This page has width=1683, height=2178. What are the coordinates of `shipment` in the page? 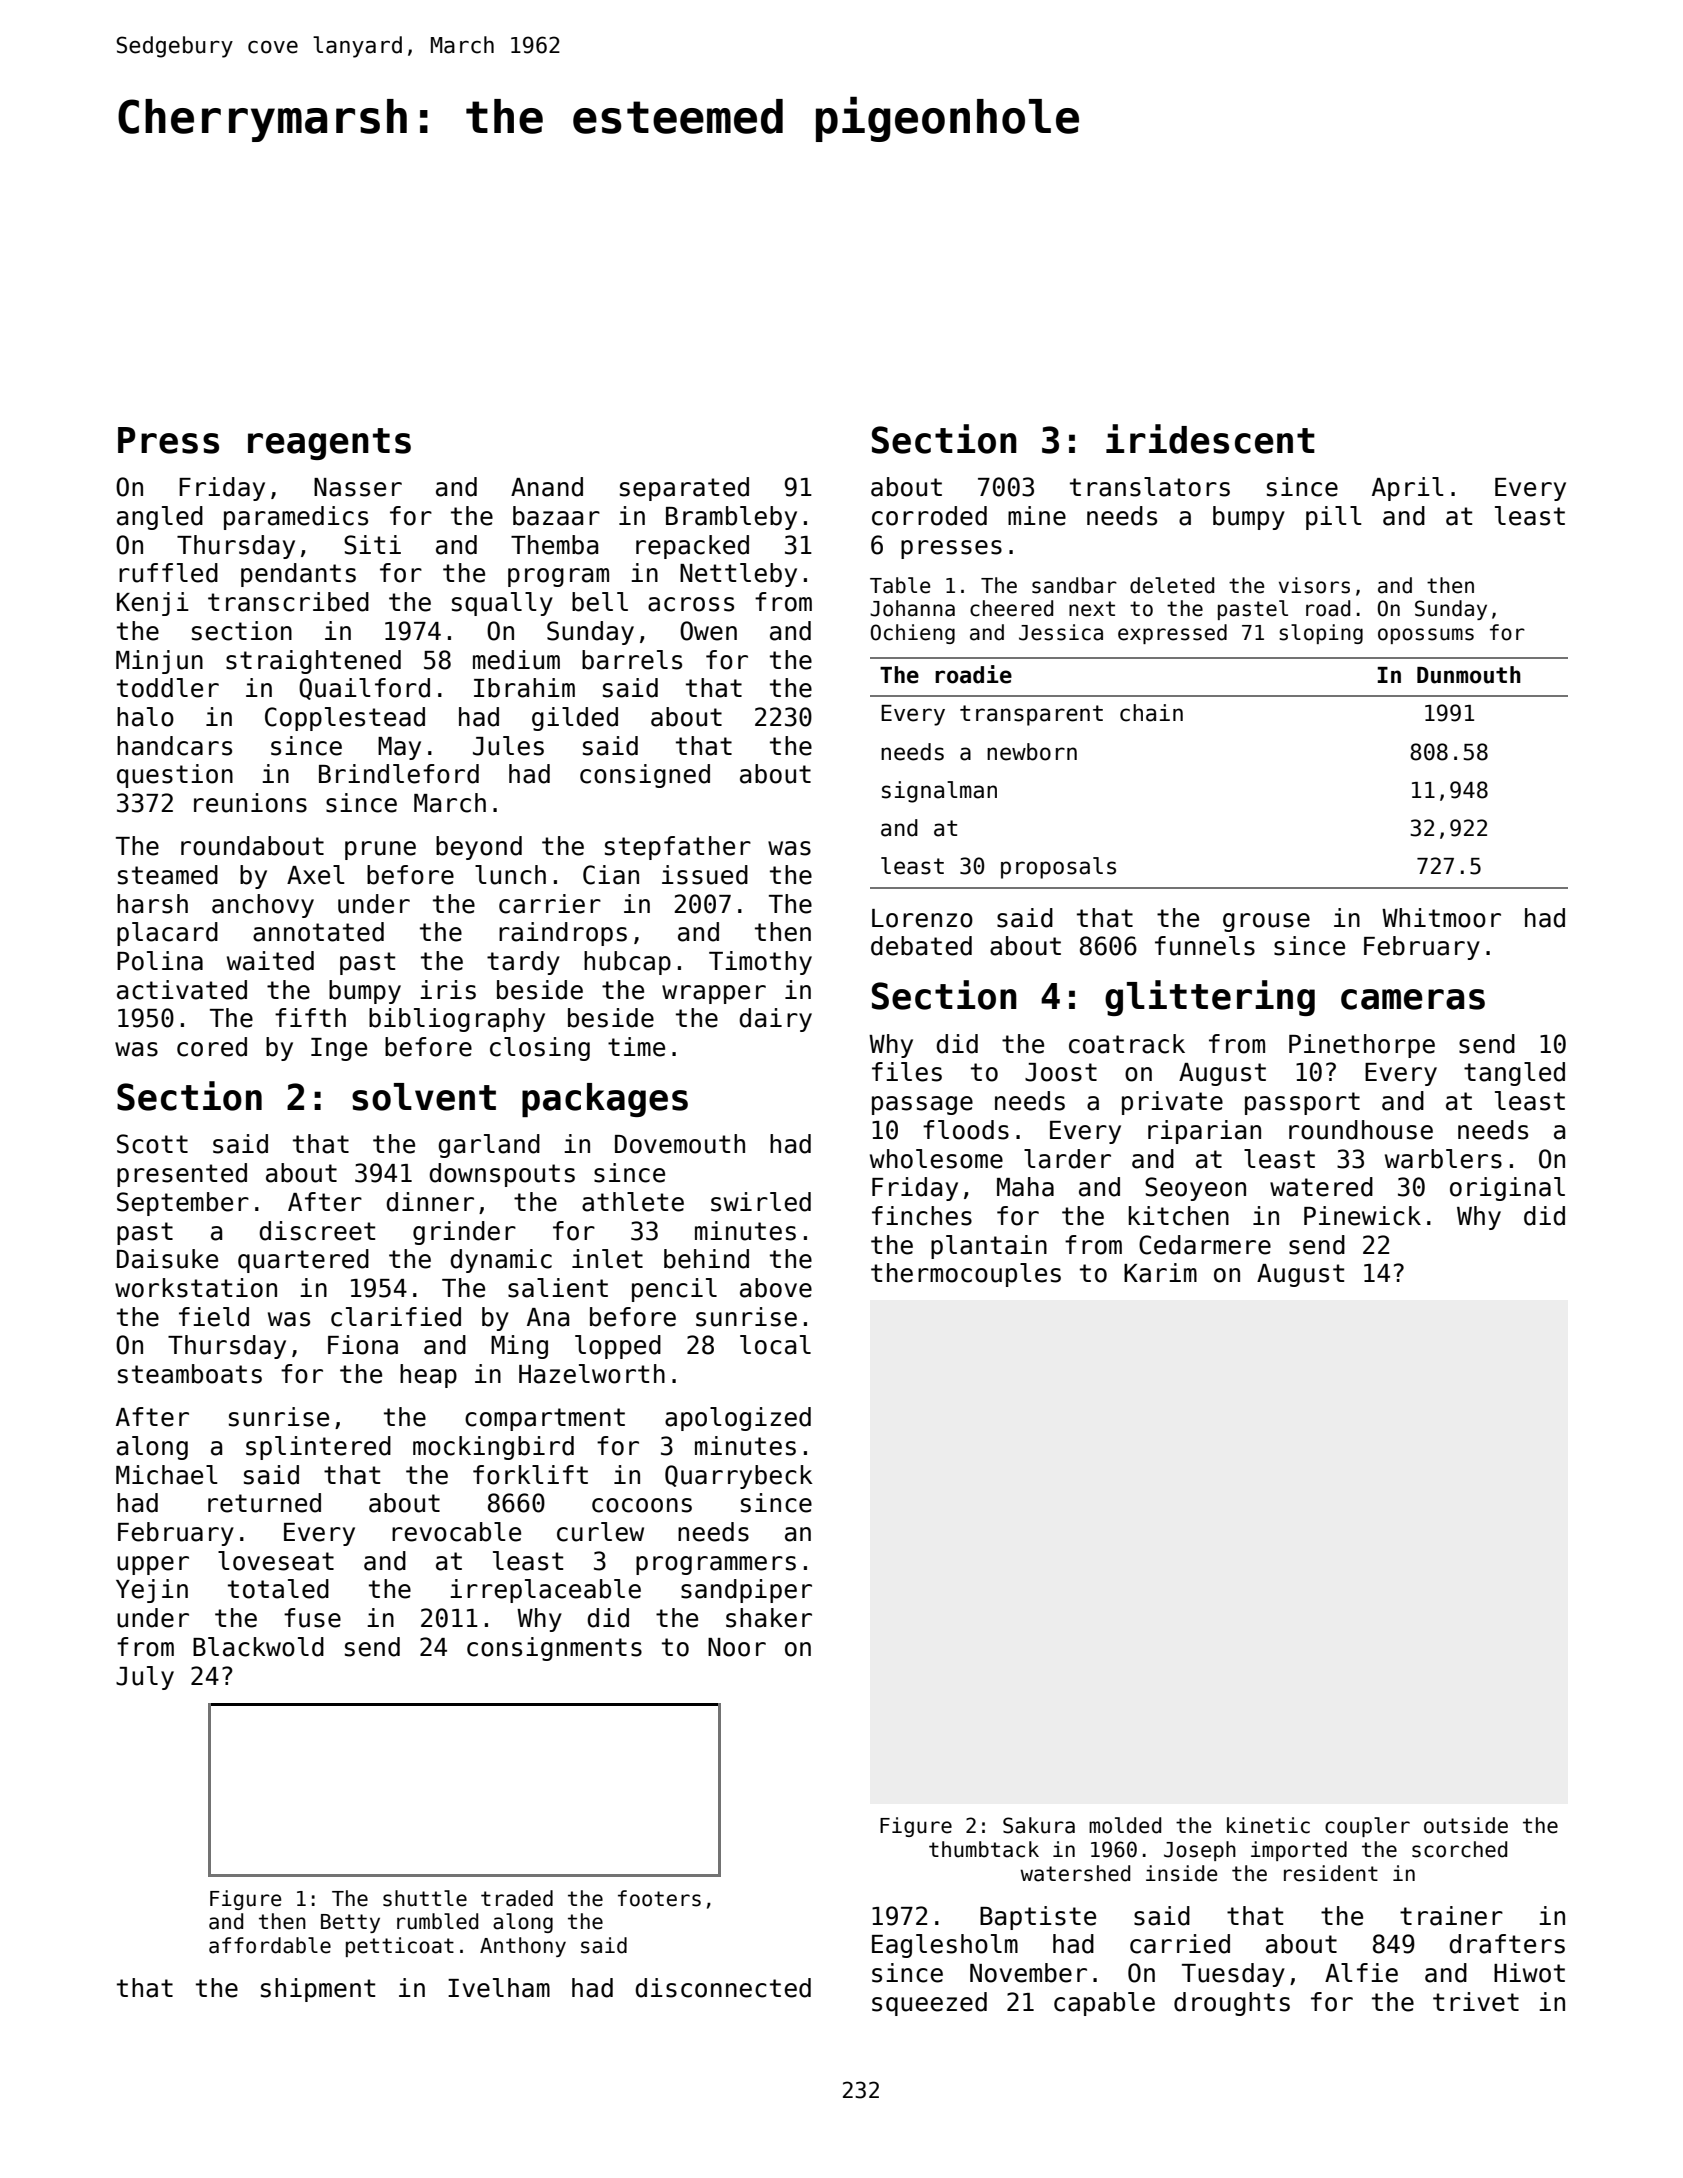 It's located at (318, 1990).
